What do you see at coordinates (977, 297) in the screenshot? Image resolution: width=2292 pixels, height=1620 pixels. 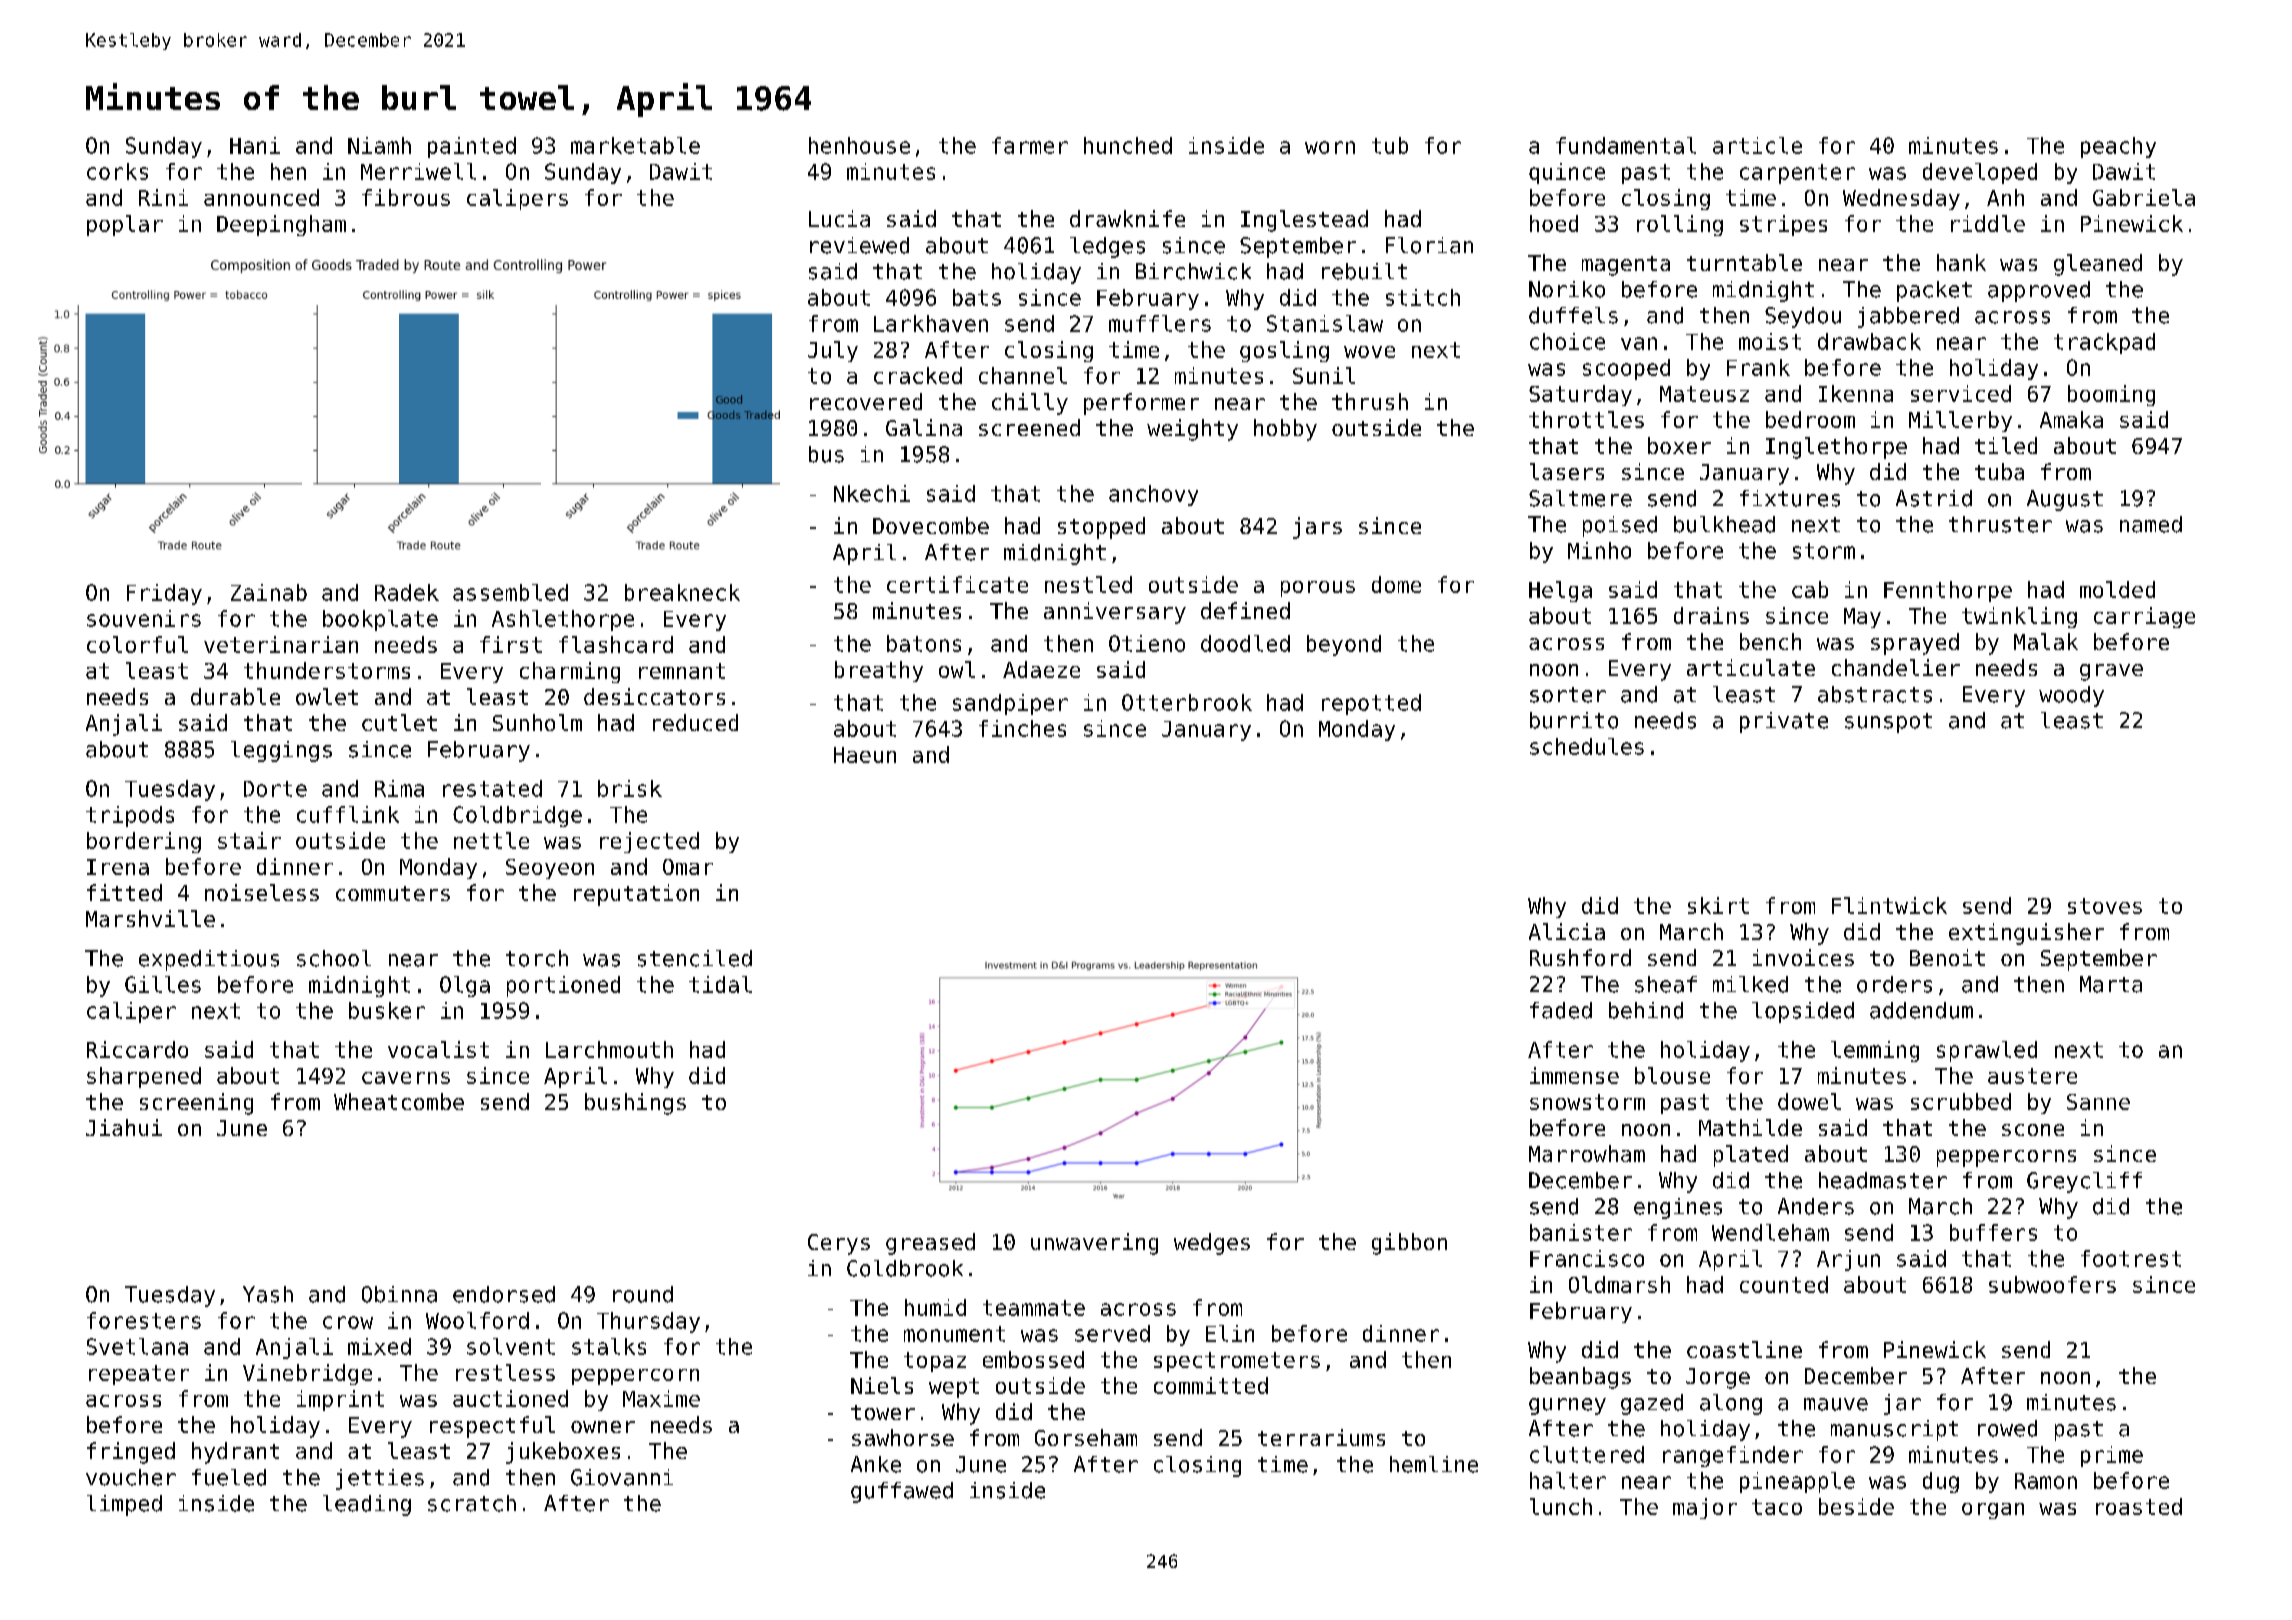 I see `bats` at bounding box center [977, 297].
